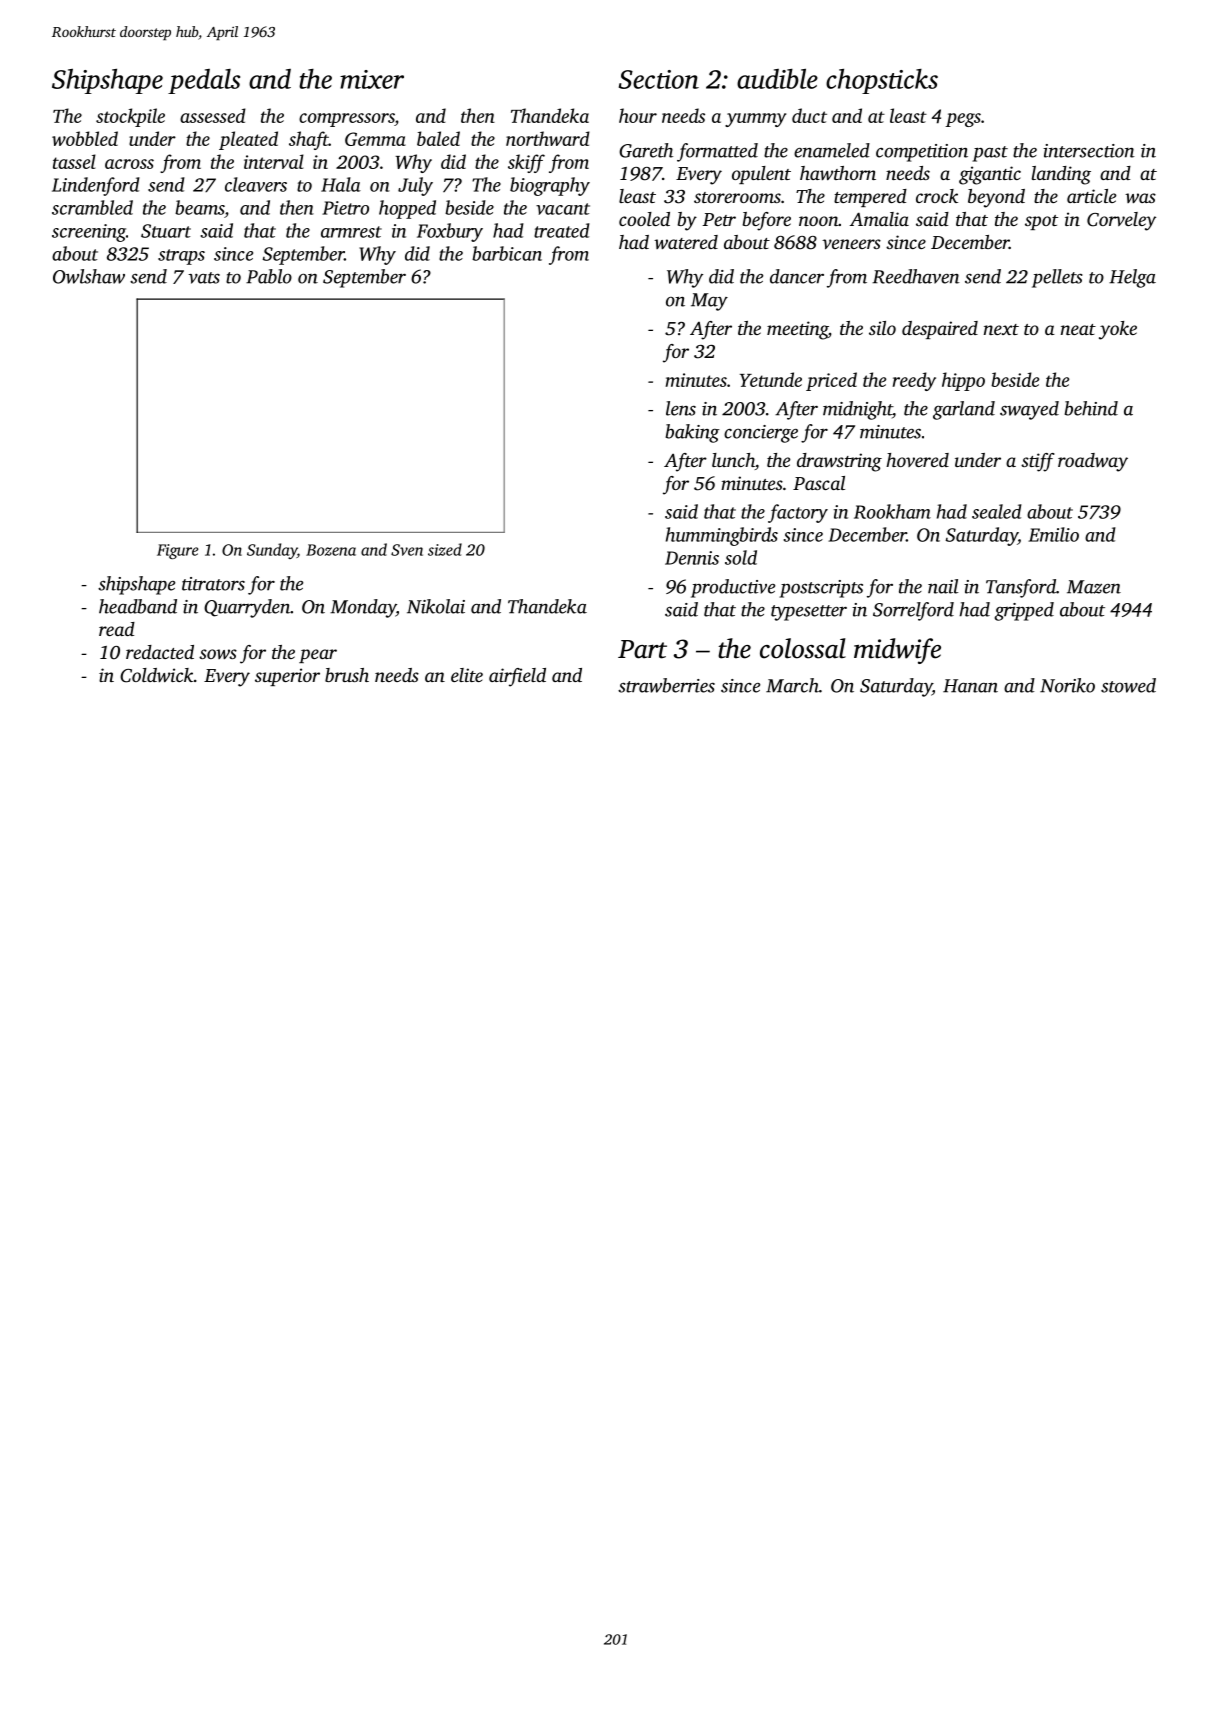  I want to click on sized, so click(445, 549).
